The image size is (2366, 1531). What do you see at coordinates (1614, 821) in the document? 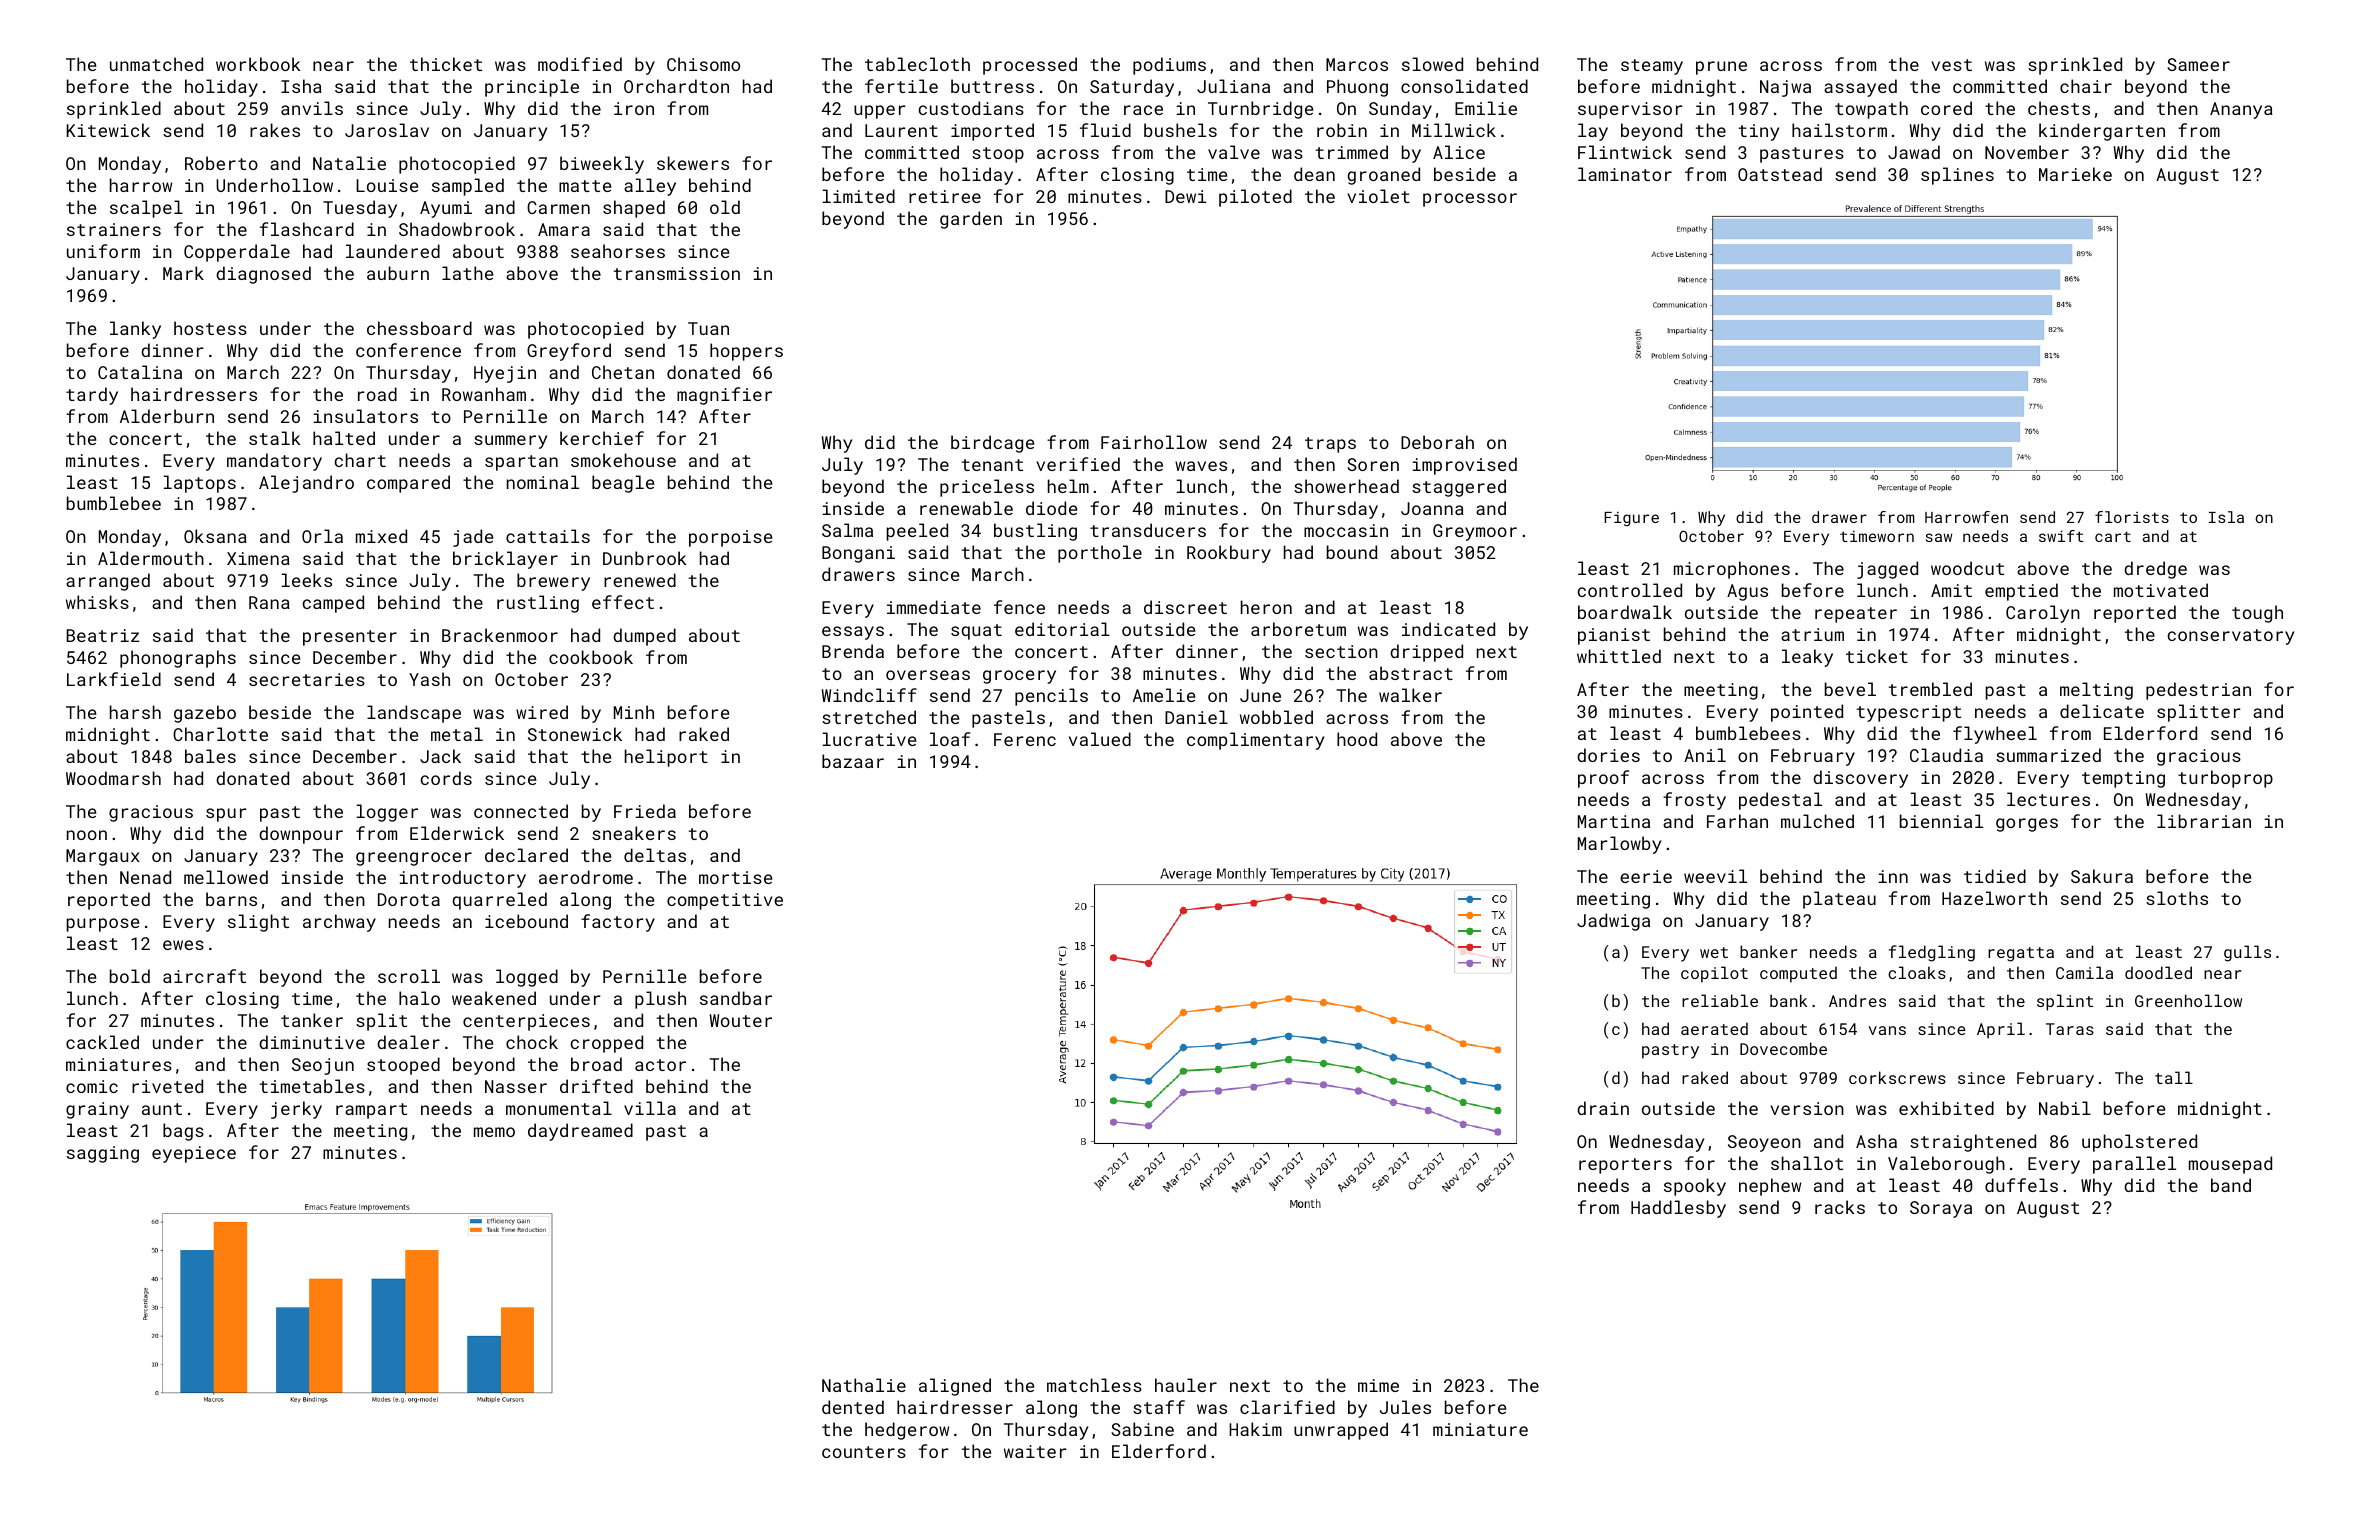
I see `Martina` at bounding box center [1614, 821].
